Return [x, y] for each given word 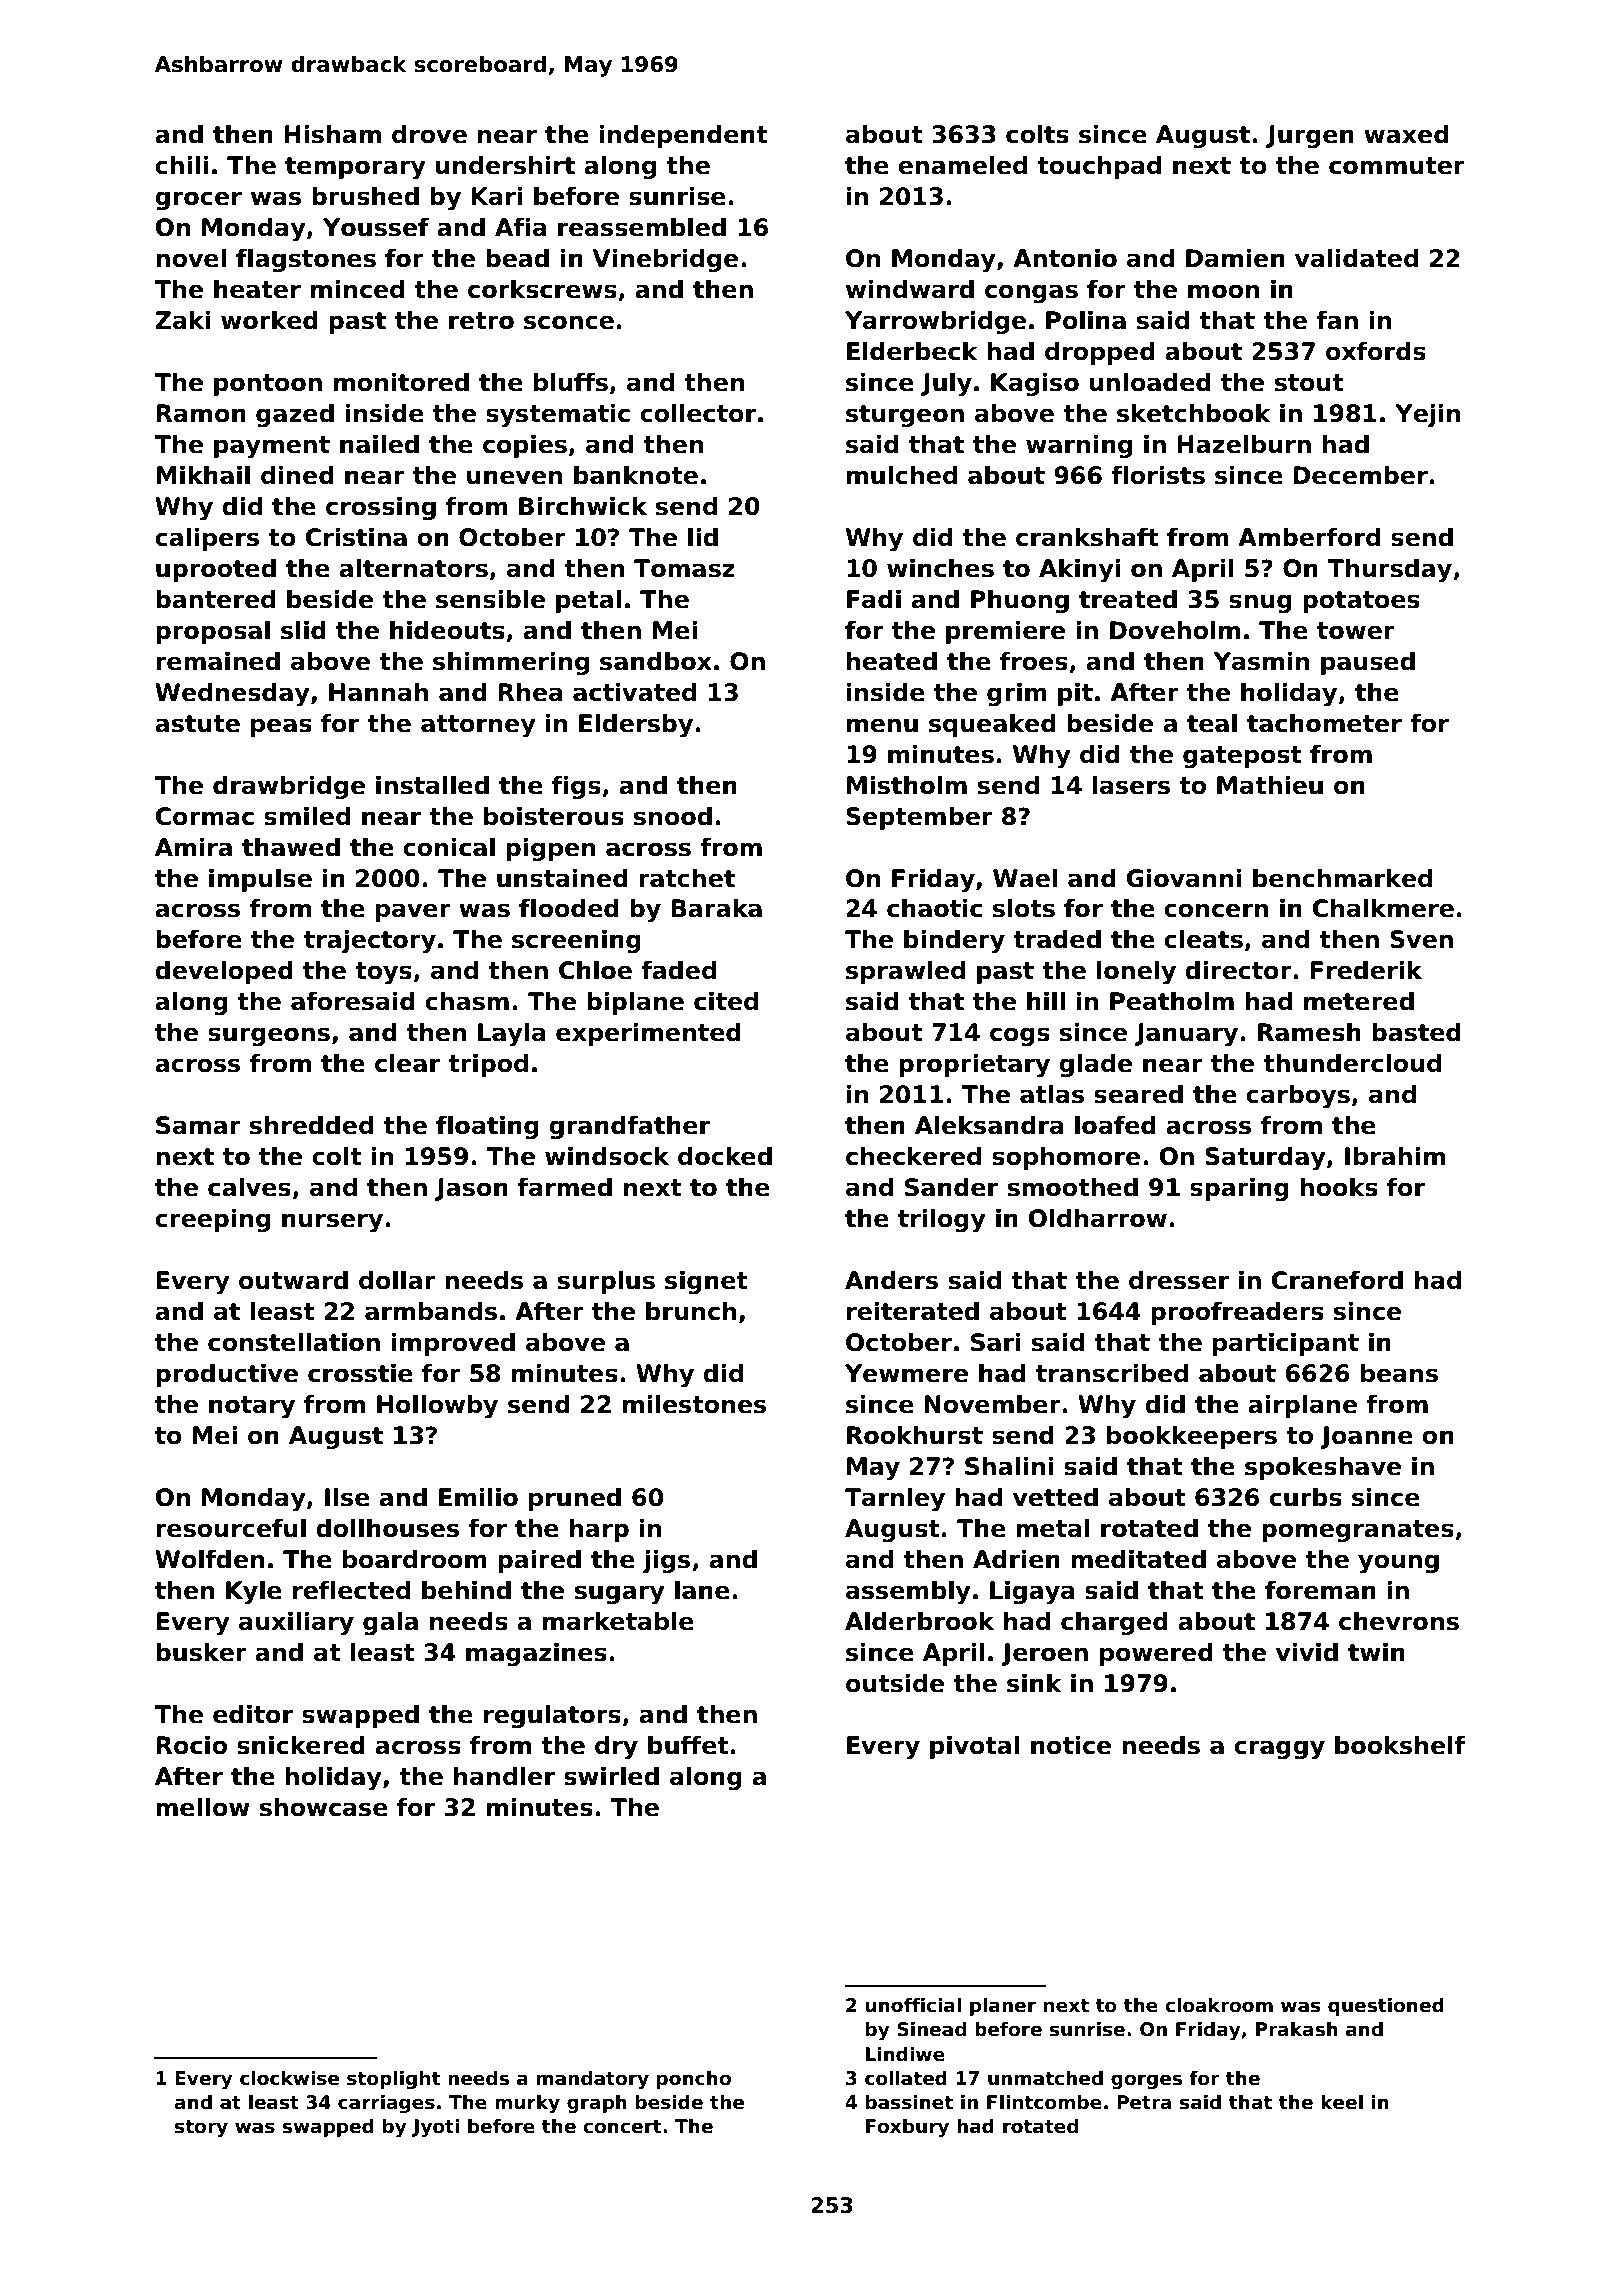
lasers [1131, 785]
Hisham [333, 134]
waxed [1406, 134]
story [201, 2128]
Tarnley [895, 1499]
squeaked [992, 725]
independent [684, 136]
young [1398, 1563]
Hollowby [437, 1406]
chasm [467, 1001]
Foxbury [907, 2127]
